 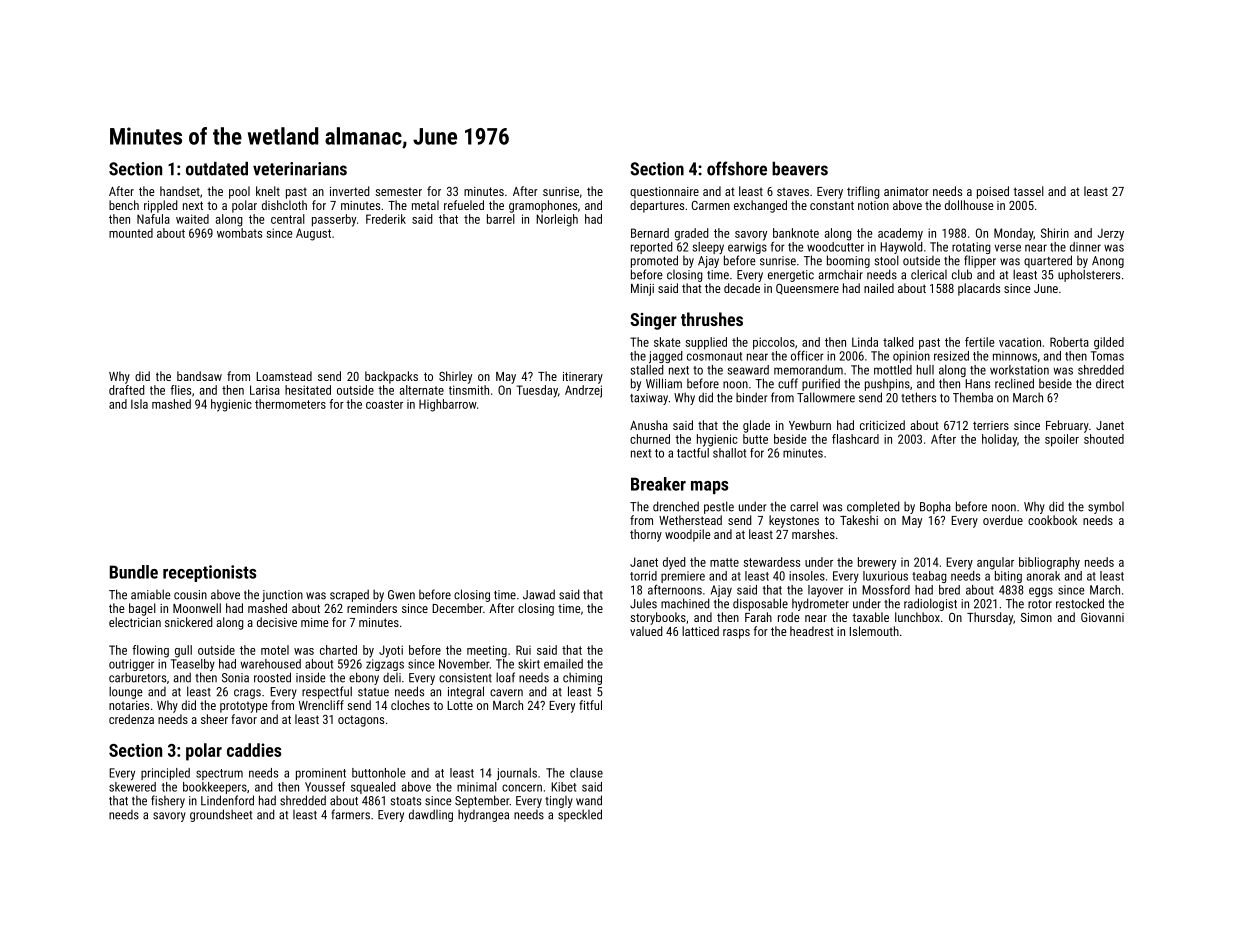 I want to click on marshes, so click(x=813, y=534).
